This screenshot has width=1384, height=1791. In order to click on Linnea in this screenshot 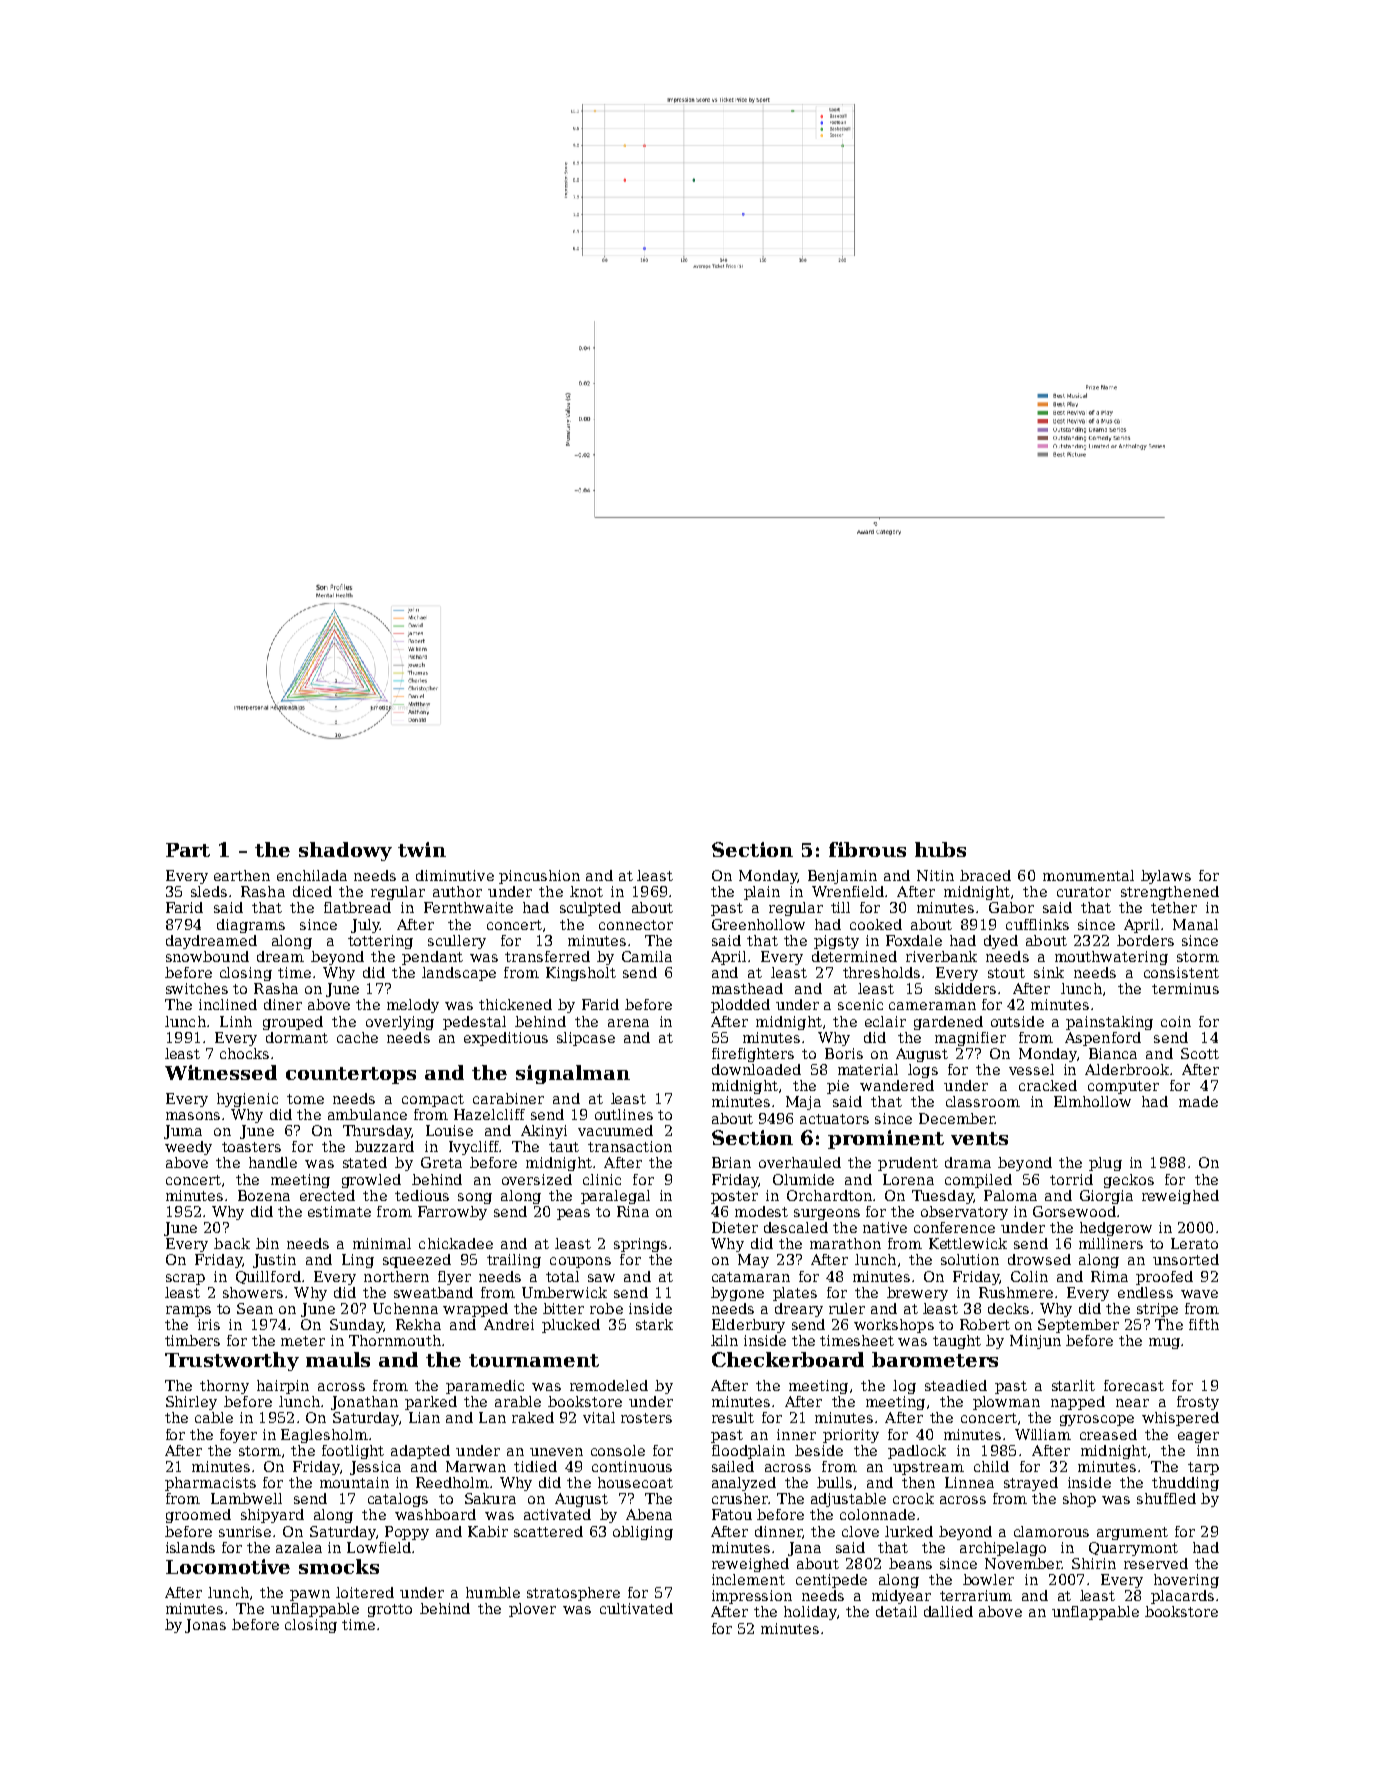, I will do `click(969, 1482)`.
